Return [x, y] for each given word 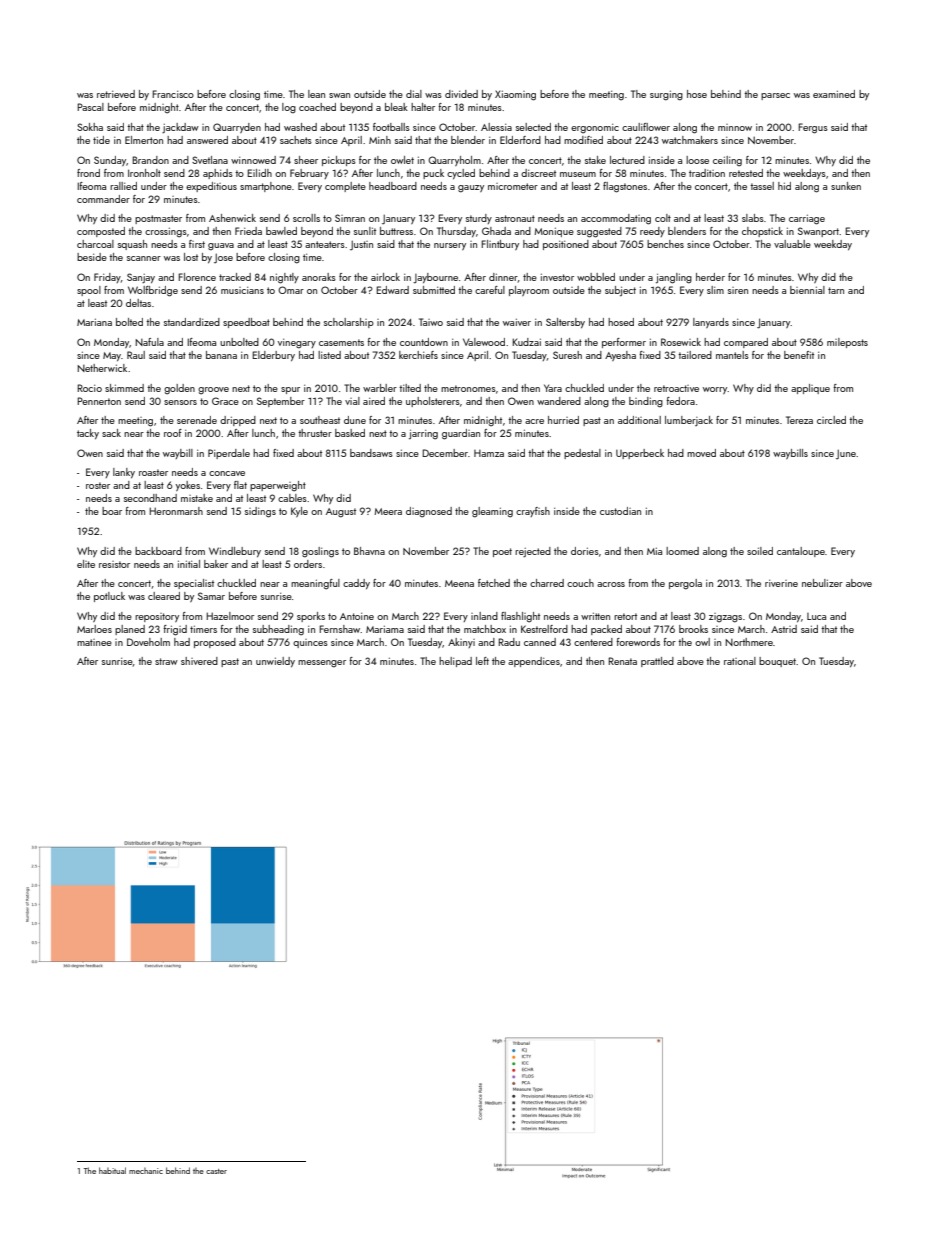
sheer [306, 160]
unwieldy [275, 662]
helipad [455, 662]
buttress [396, 231]
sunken [846, 186]
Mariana [94, 322]
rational [740, 661]
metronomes [468, 388]
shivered [199, 661]
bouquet [777, 662]
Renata [622, 661]
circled [831, 420]
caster [216, 1171]
